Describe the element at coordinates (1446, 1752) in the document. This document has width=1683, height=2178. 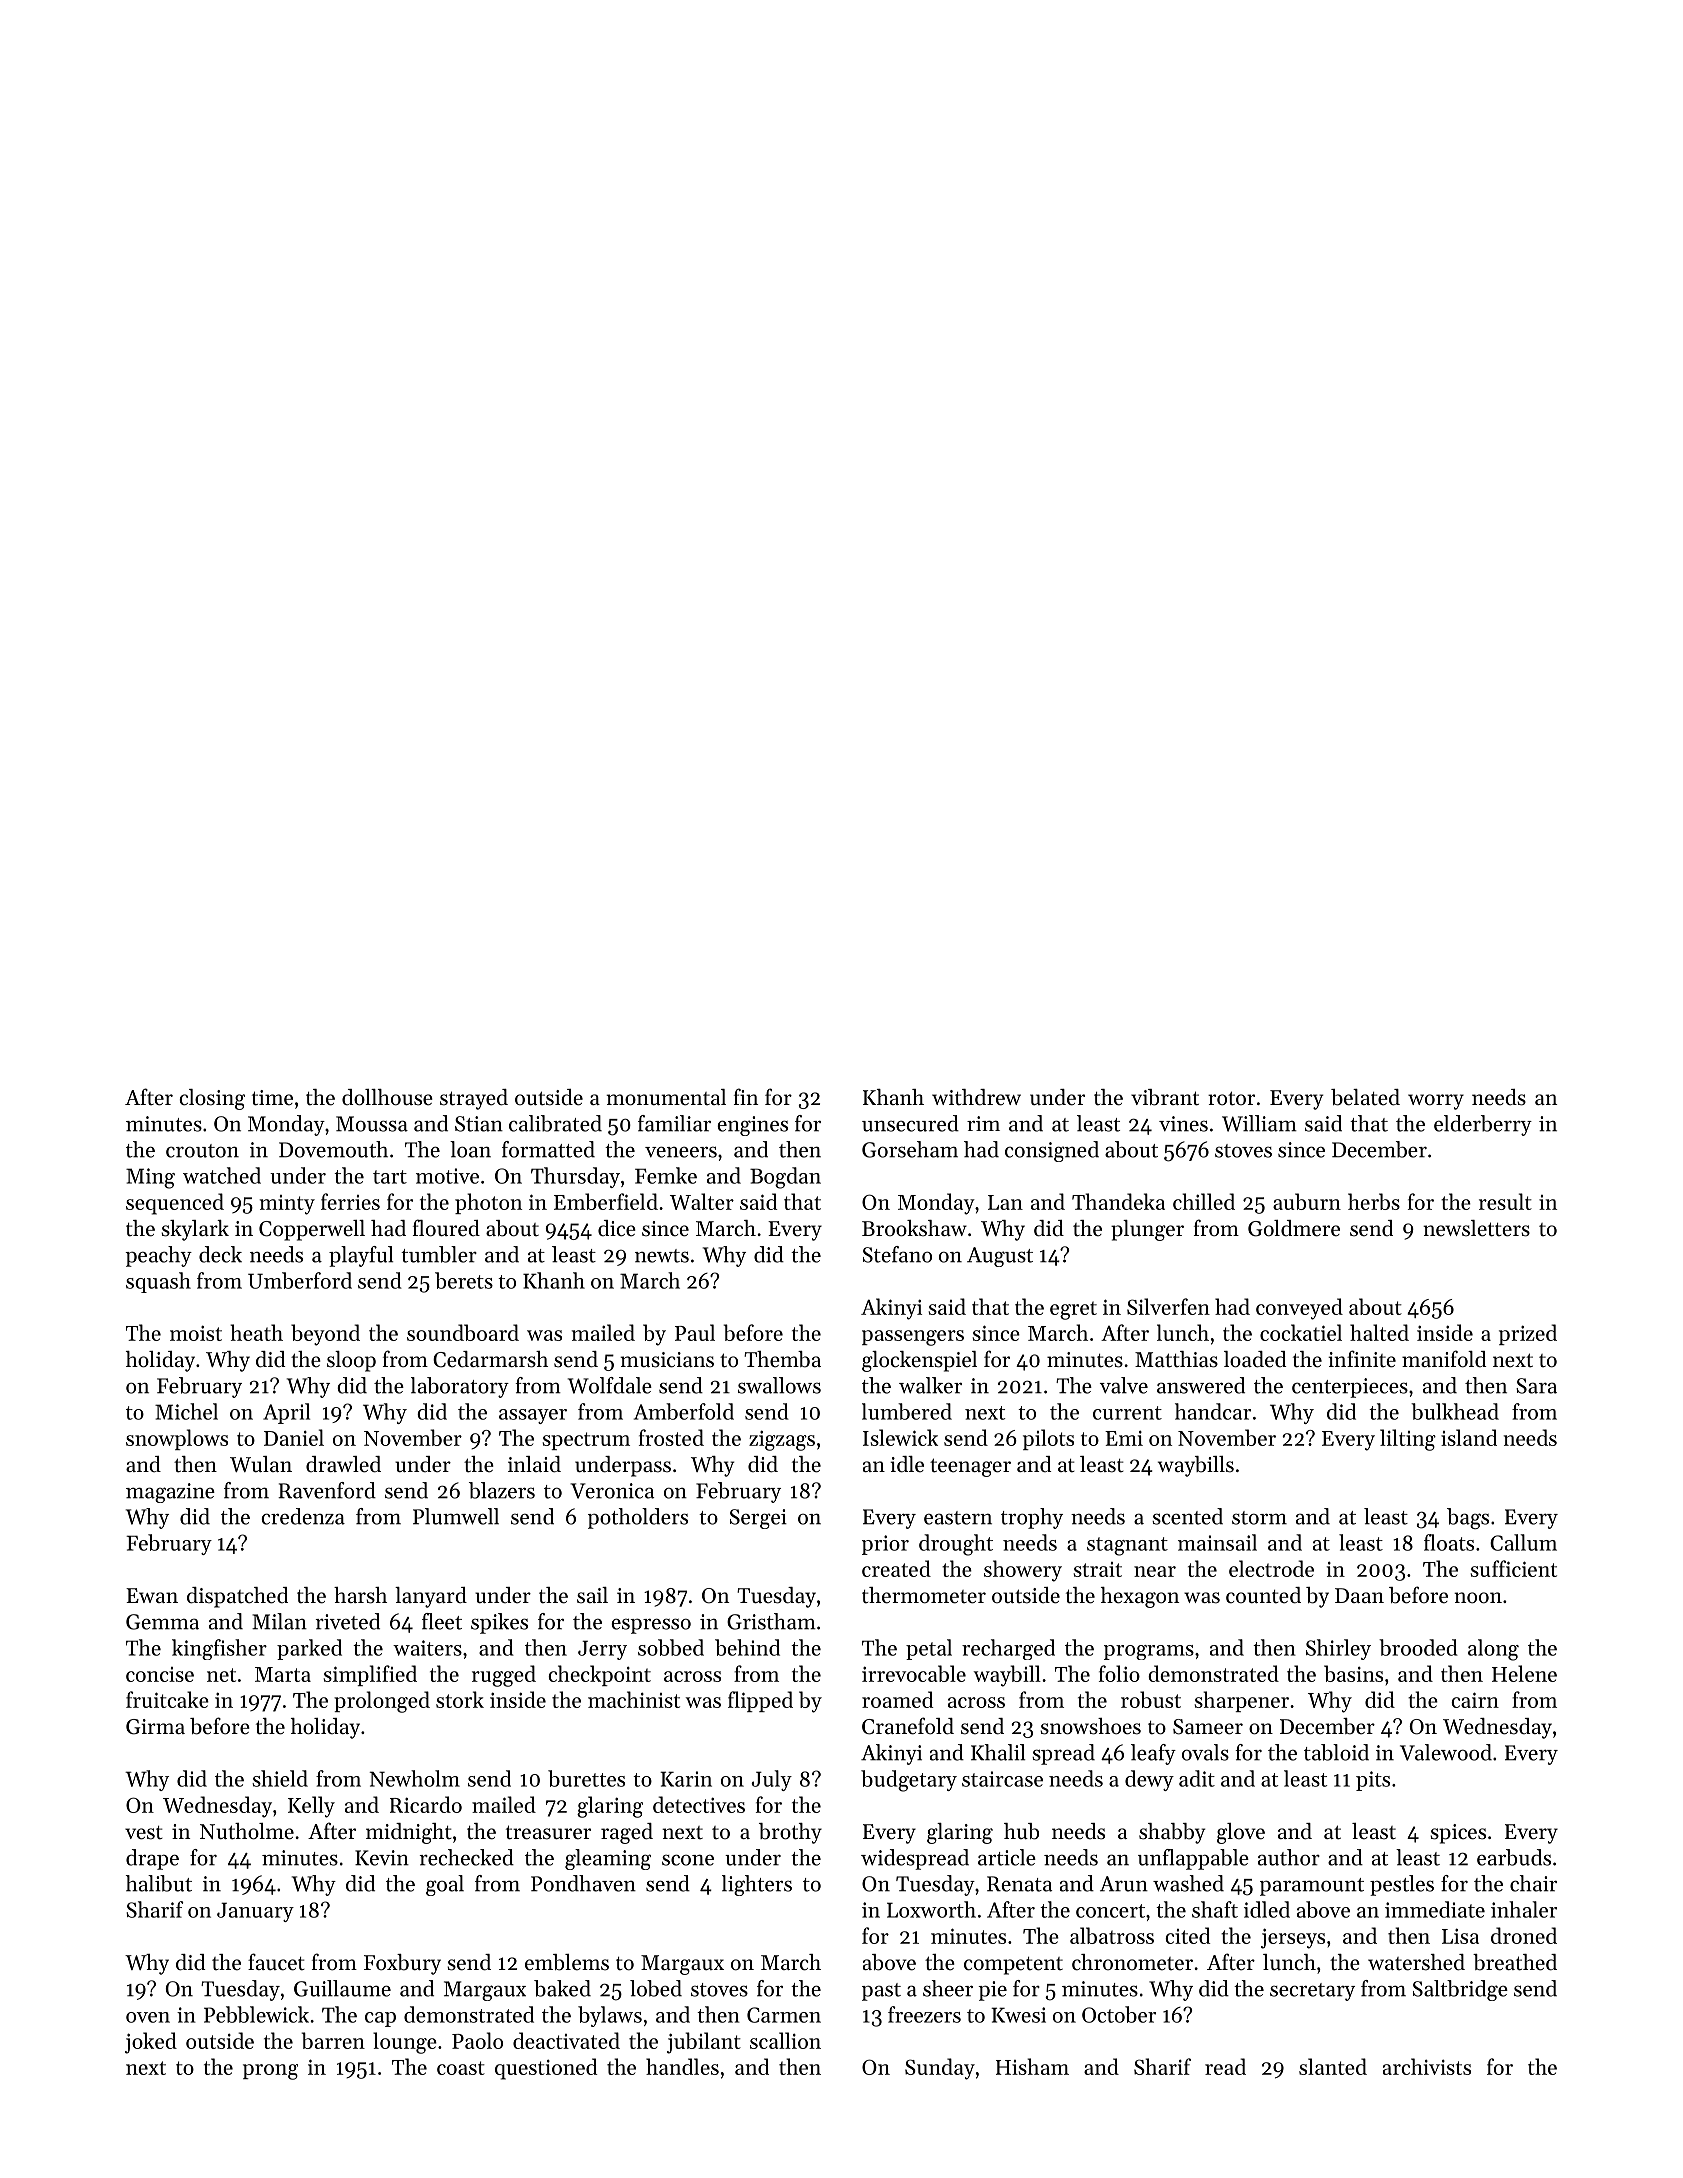
I see `Valewood` at that location.
